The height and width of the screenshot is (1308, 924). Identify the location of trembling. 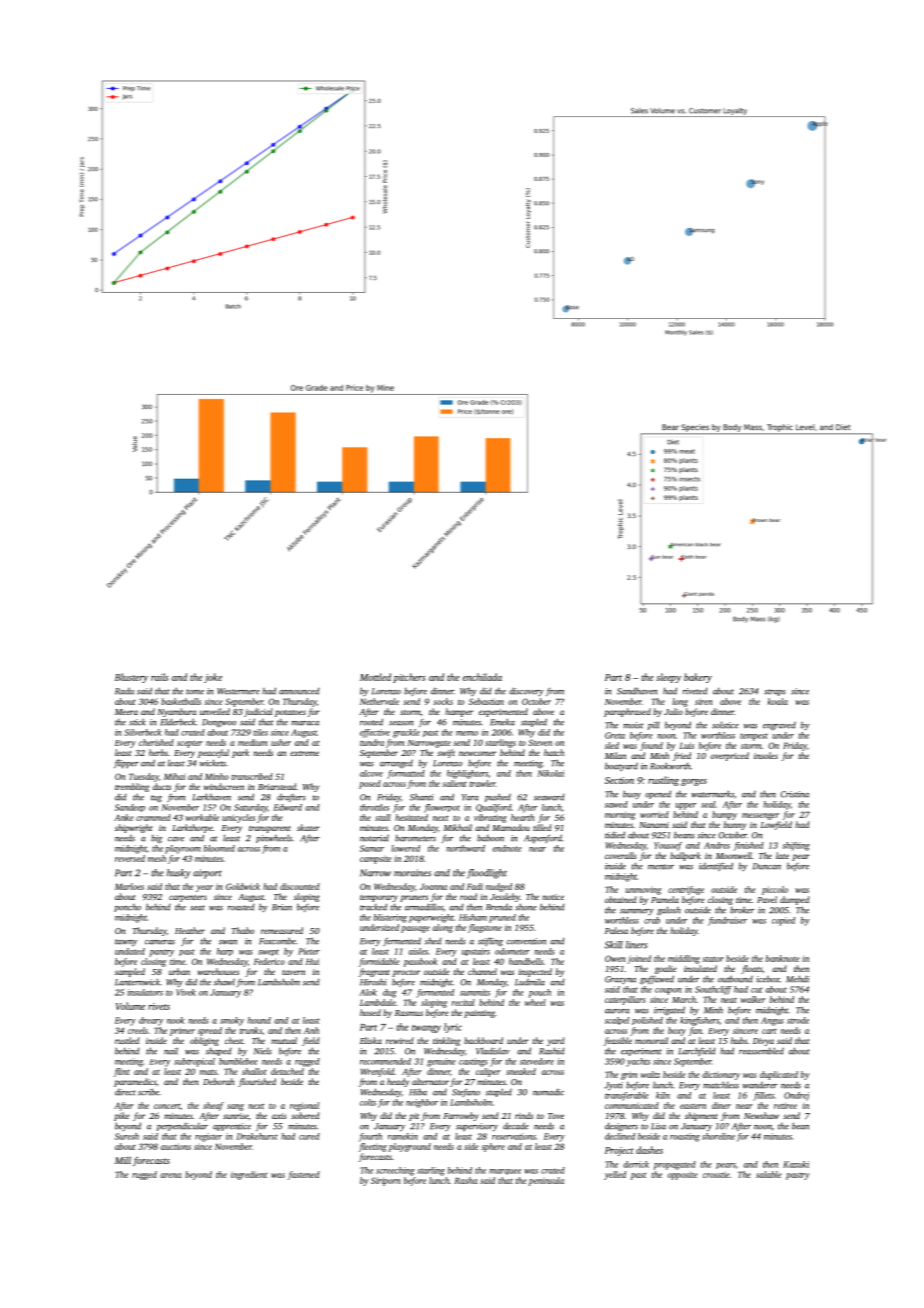
(132, 787).
